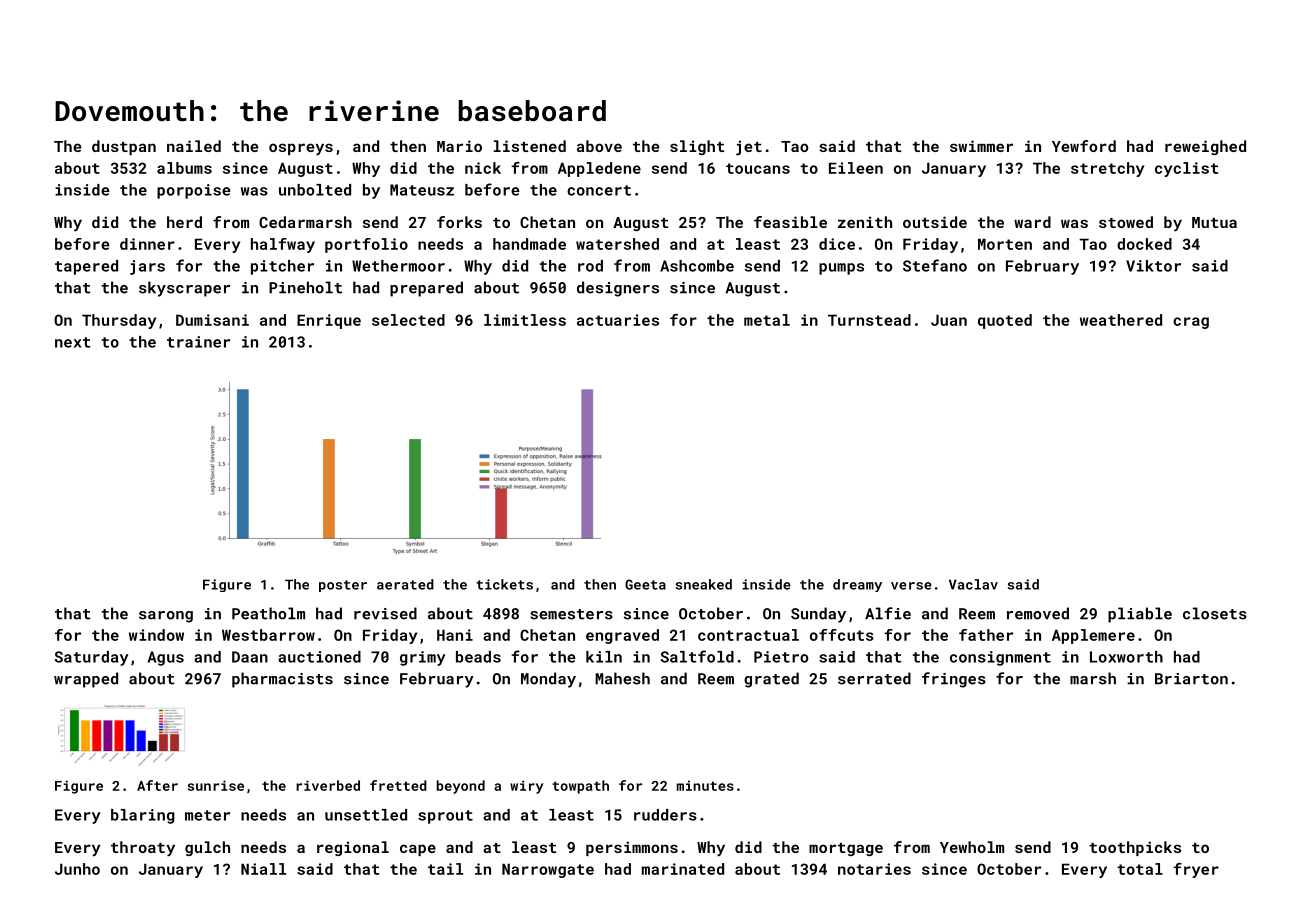 This screenshot has width=1308, height=924. Describe the element at coordinates (526, 787) in the screenshot. I see `wiry` at that location.
